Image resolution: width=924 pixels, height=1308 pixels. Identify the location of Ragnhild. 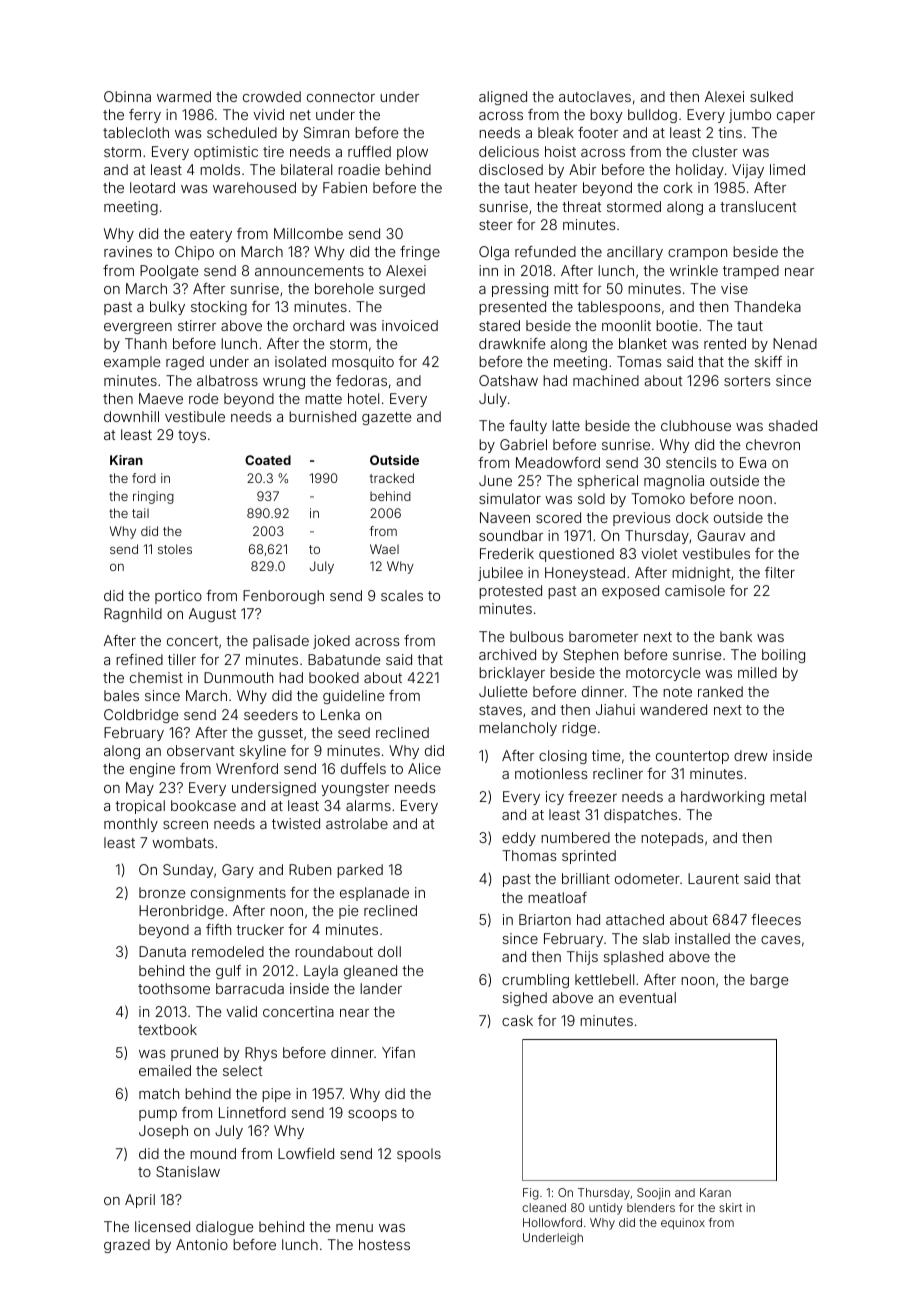
(133, 615).
